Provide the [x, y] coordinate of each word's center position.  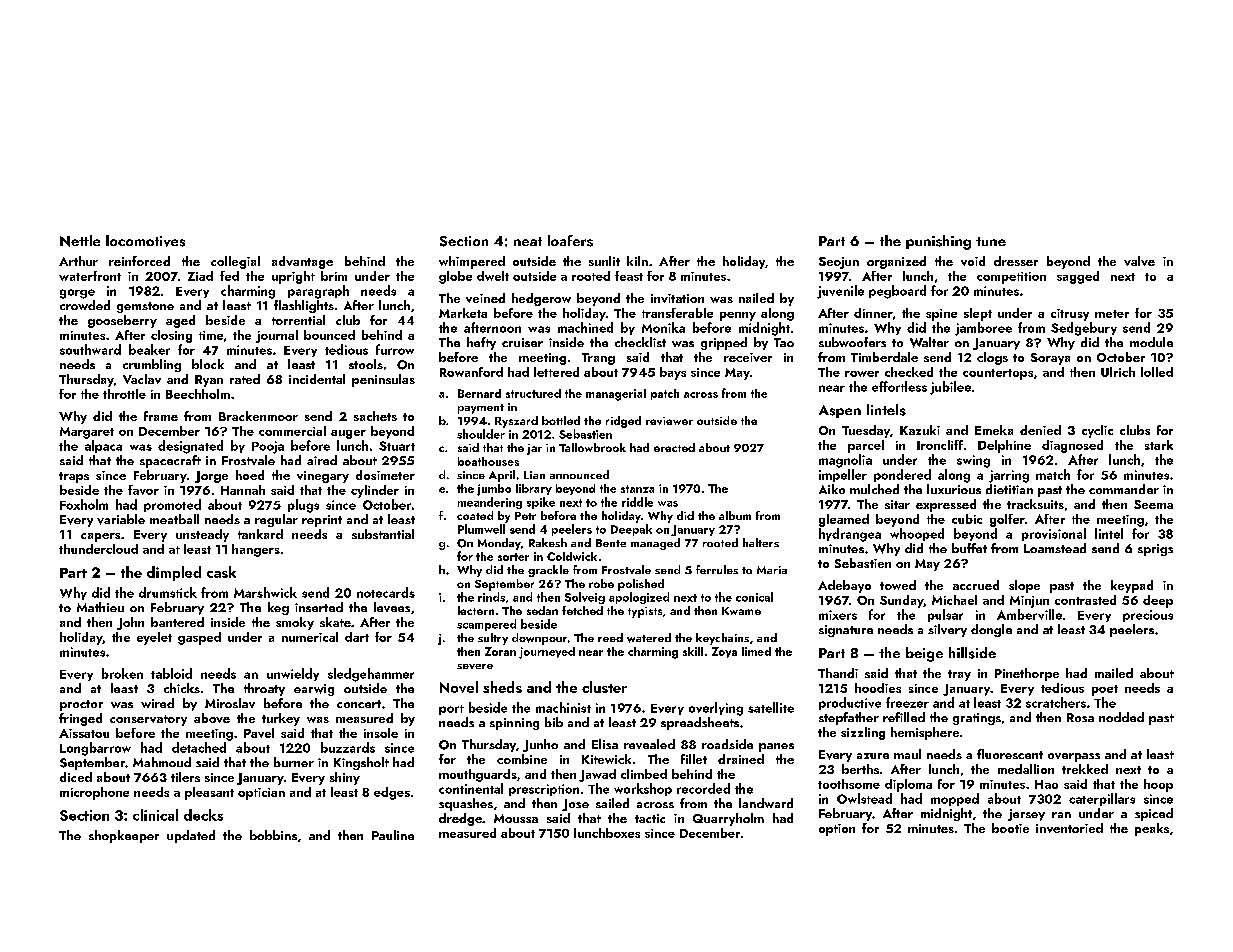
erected [674, 447]
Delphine [1004, 446]
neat [528, 241]
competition [1011, 278]
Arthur [78, 261]
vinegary [323, 477]
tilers [185, 777]
